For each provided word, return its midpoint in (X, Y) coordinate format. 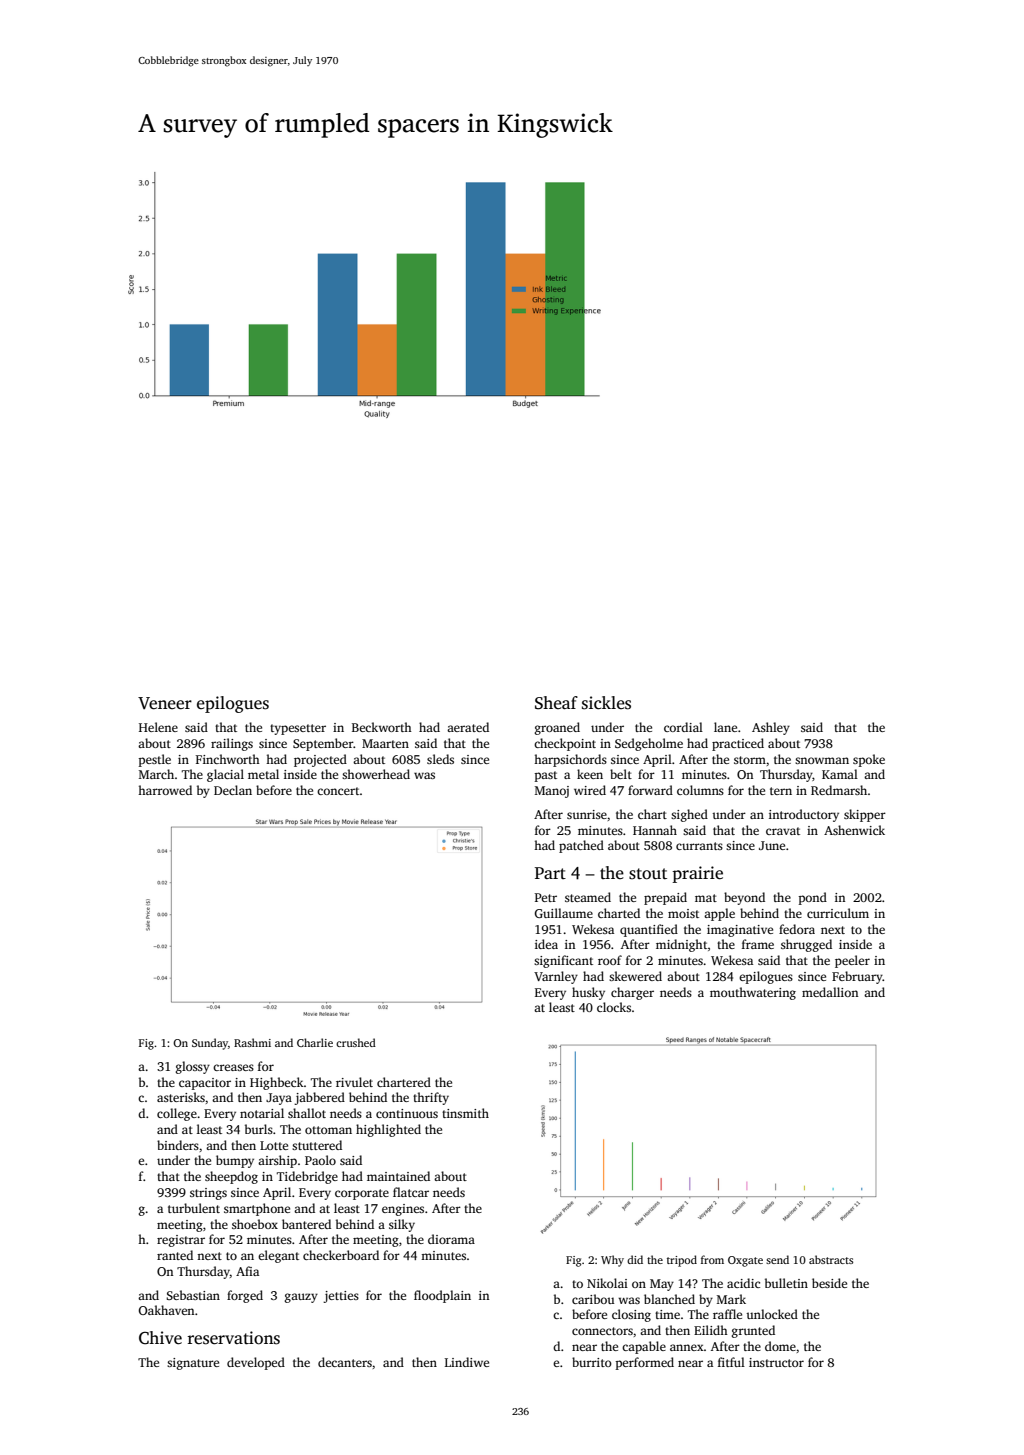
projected (320, 760)
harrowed (165, 790)
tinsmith (465, 1113)
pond (812, 898)
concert (338, 791)
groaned (557, 728)
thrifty (431, 1098)
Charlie (315, 1042)
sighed (689, 815)
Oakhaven (166, 1310)
